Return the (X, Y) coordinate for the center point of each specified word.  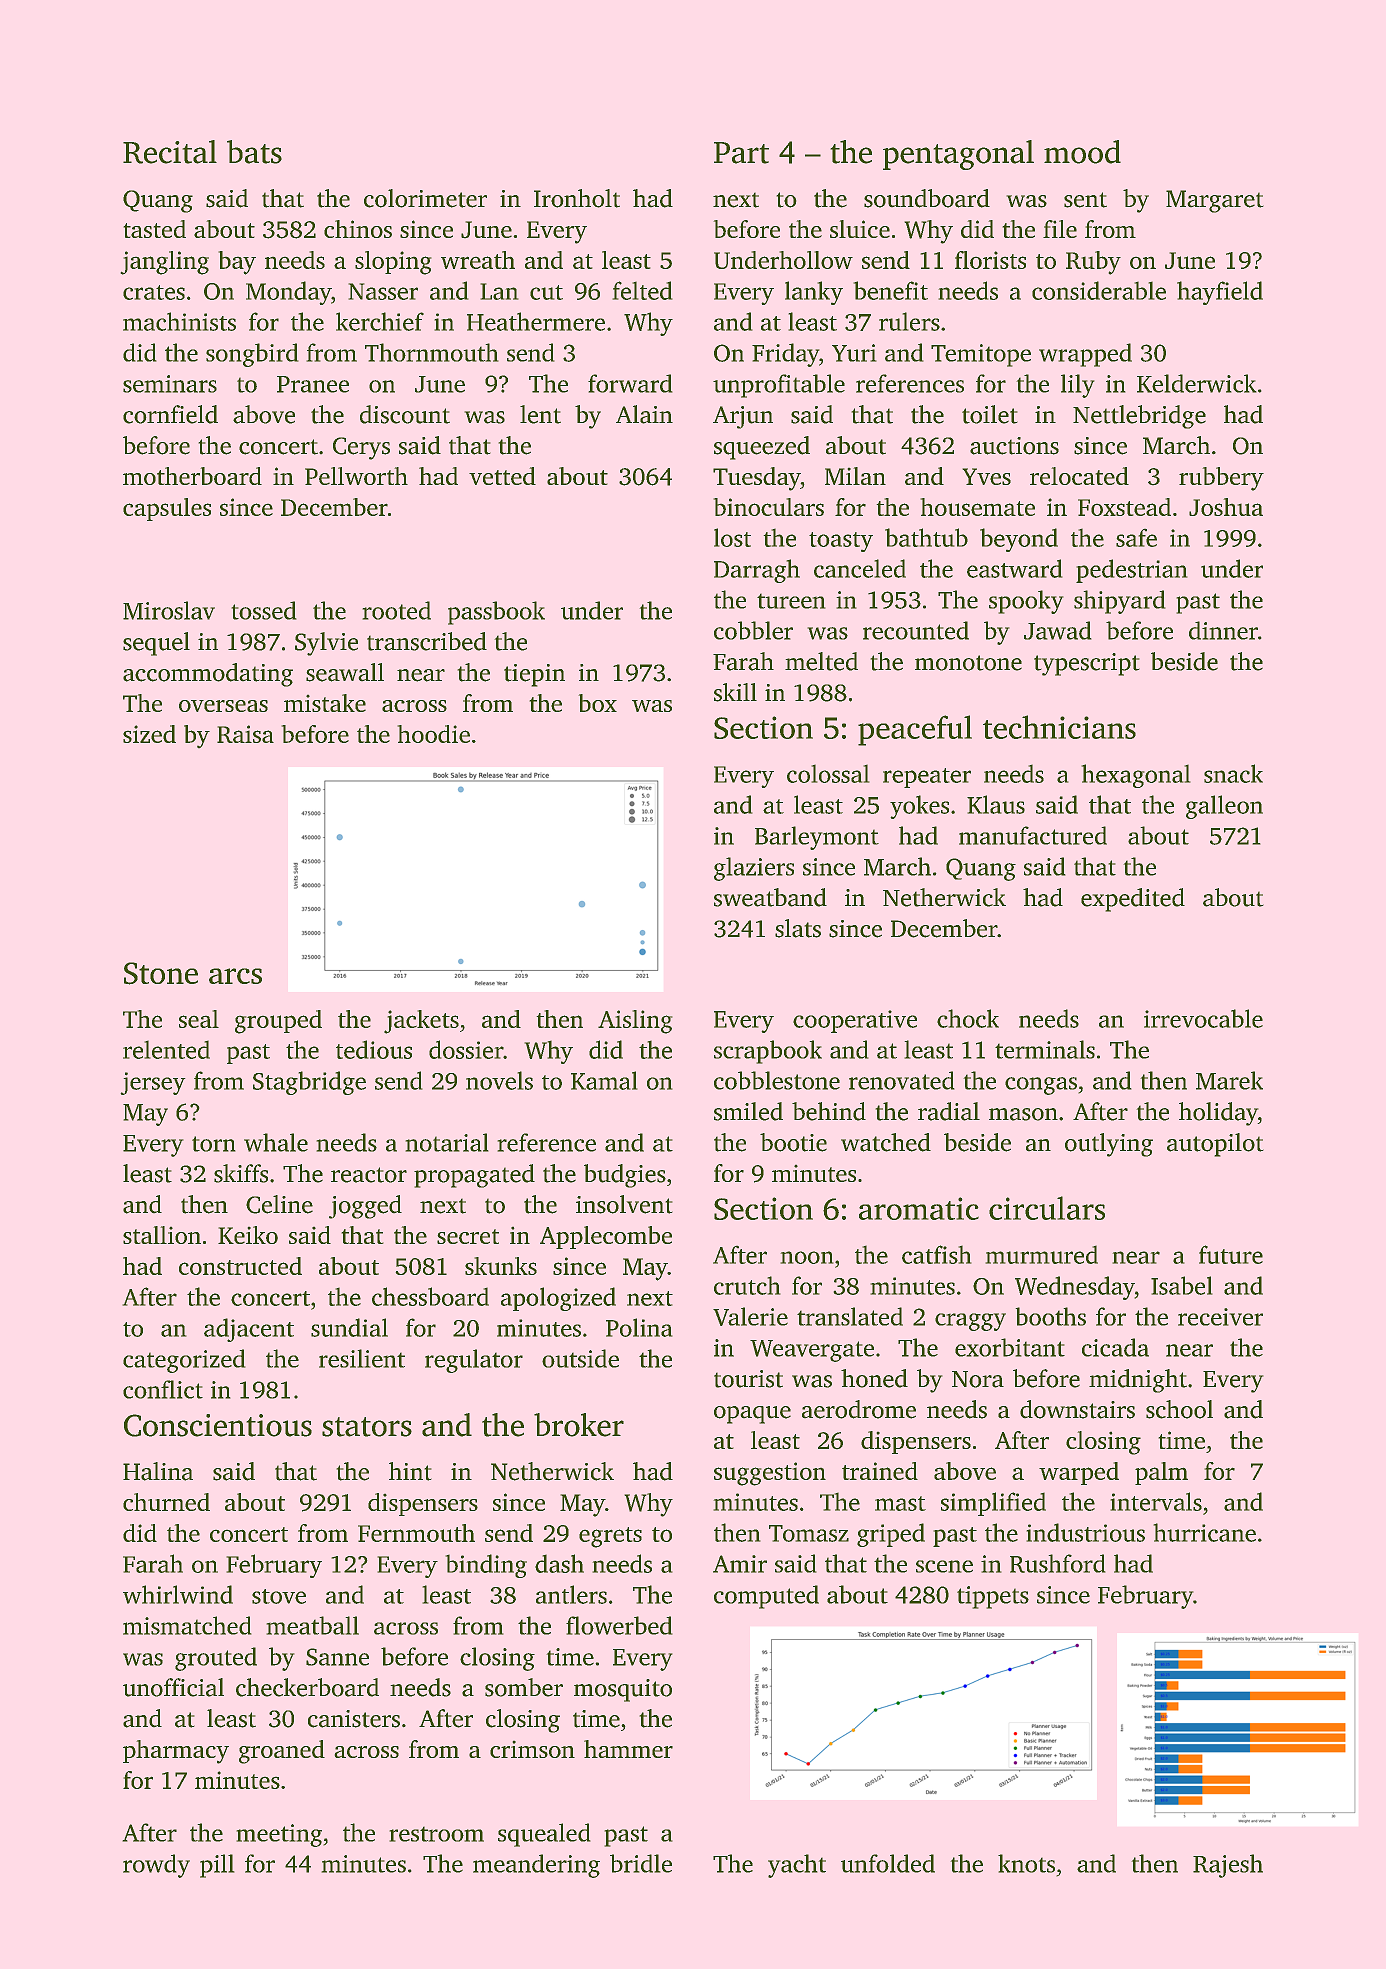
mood (1082, 152)
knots (1026, 1863)
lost (732, 537)
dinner (1223, 630)
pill (217, 1866)
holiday (1218, 1114)
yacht (797, 1866)
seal (199, 1019)
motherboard (192, 476)
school (1179, 1409)
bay (237, 263)
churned (166, 1502)
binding (486, 1566)
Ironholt (577, 198)
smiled (748, 1111)
